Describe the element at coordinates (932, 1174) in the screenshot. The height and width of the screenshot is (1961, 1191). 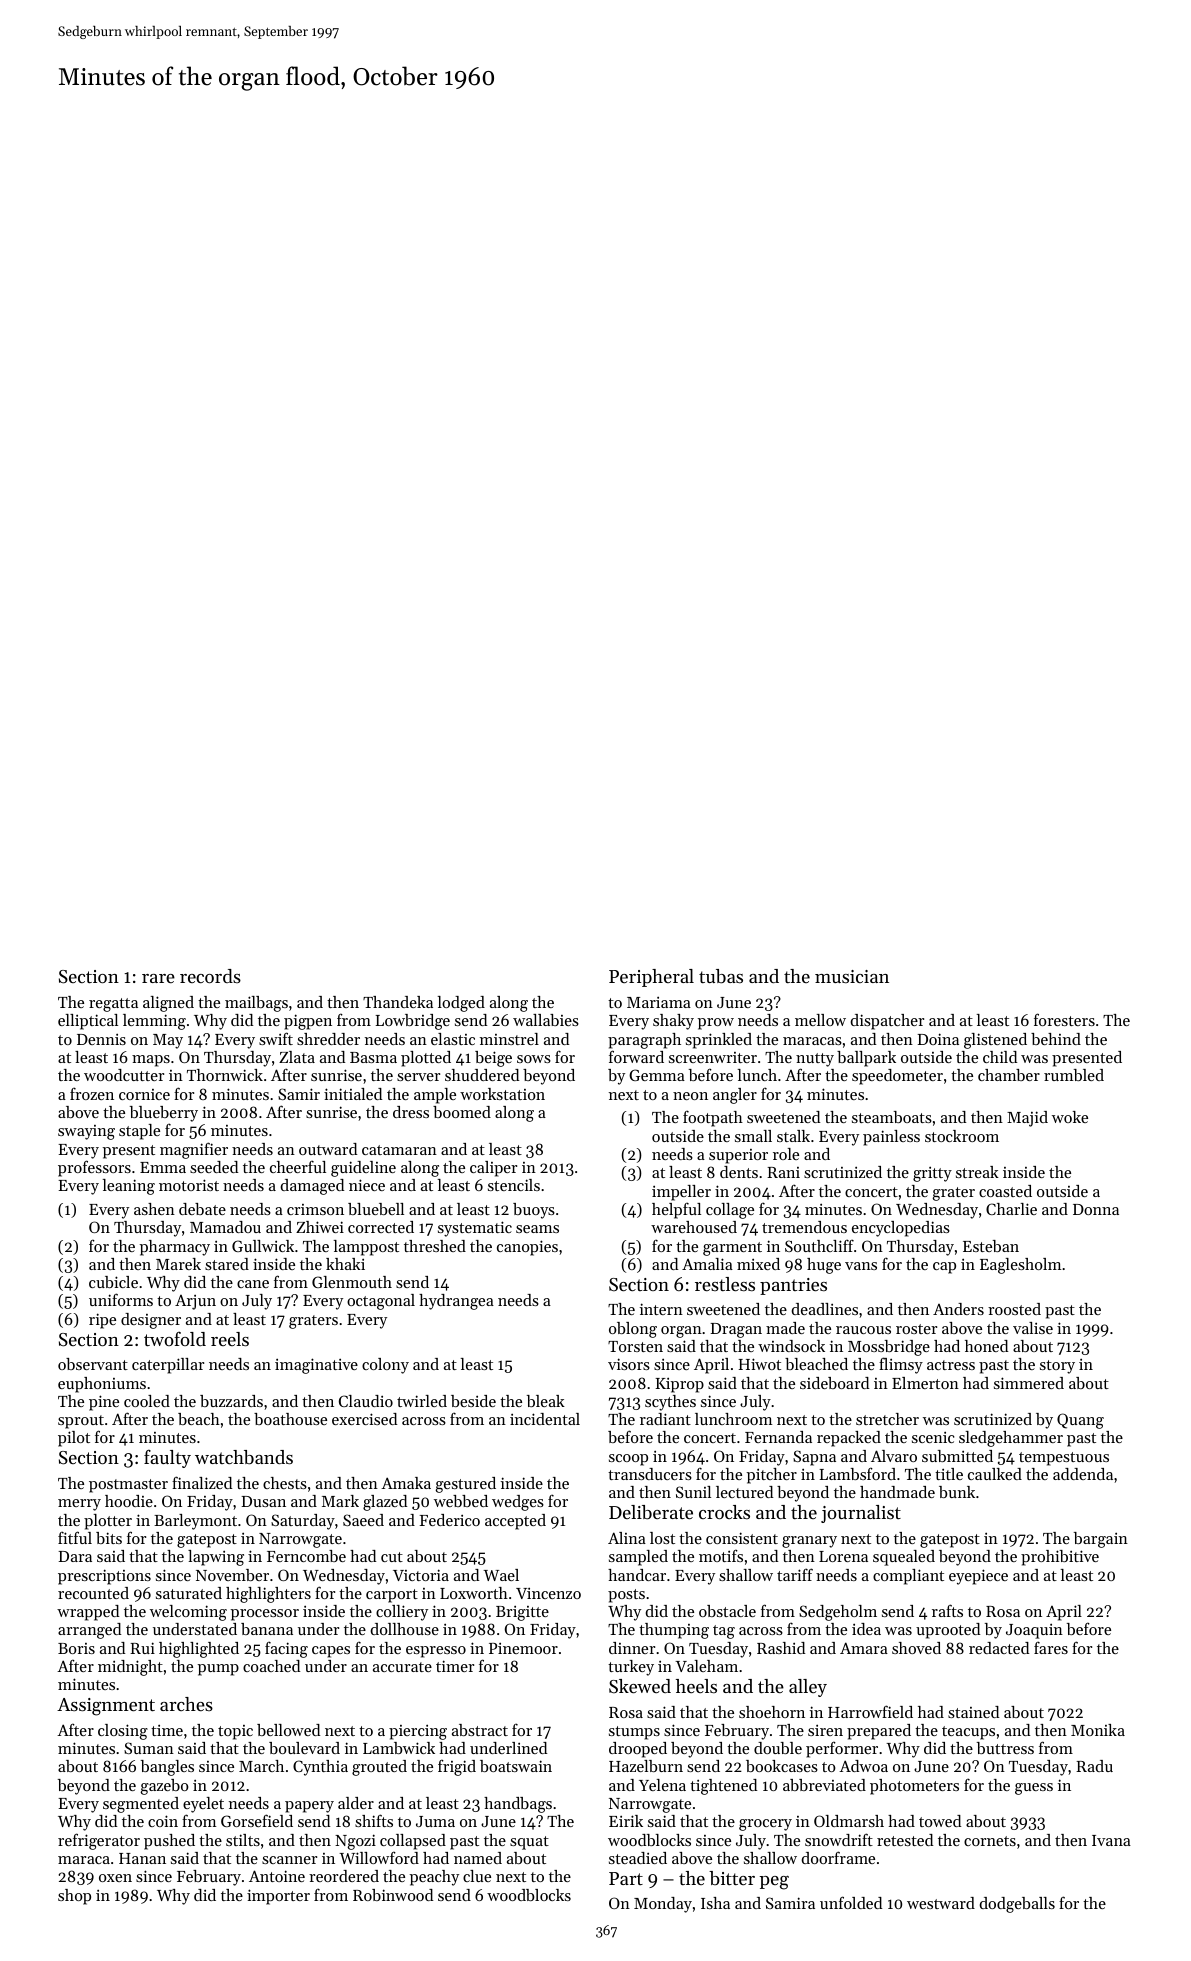
I see `gritty` at that location.
